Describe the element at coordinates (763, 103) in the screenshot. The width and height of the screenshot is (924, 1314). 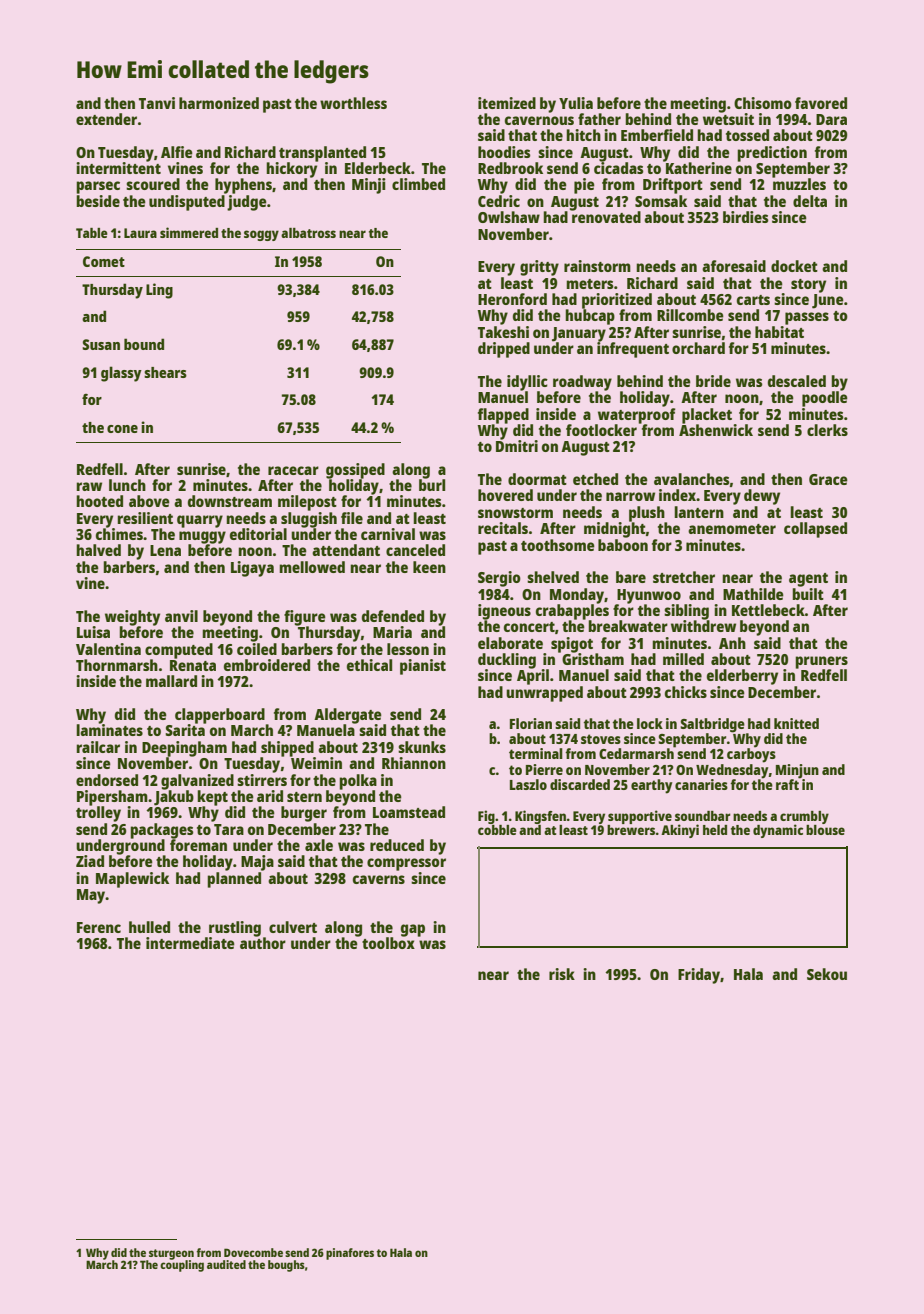
I see `Chisomo` at that location.
